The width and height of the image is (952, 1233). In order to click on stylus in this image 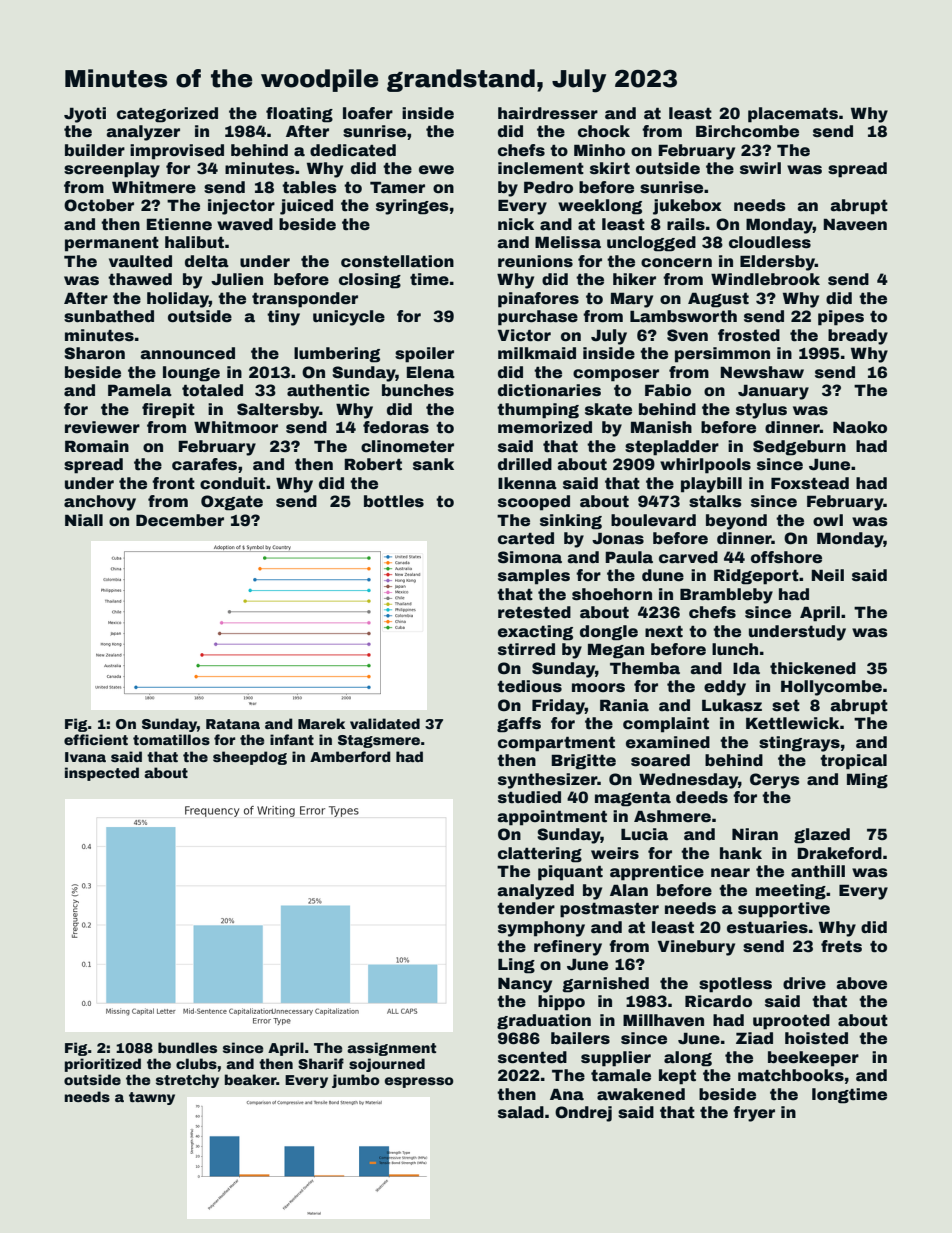, I will do `click(761, 411)`.
